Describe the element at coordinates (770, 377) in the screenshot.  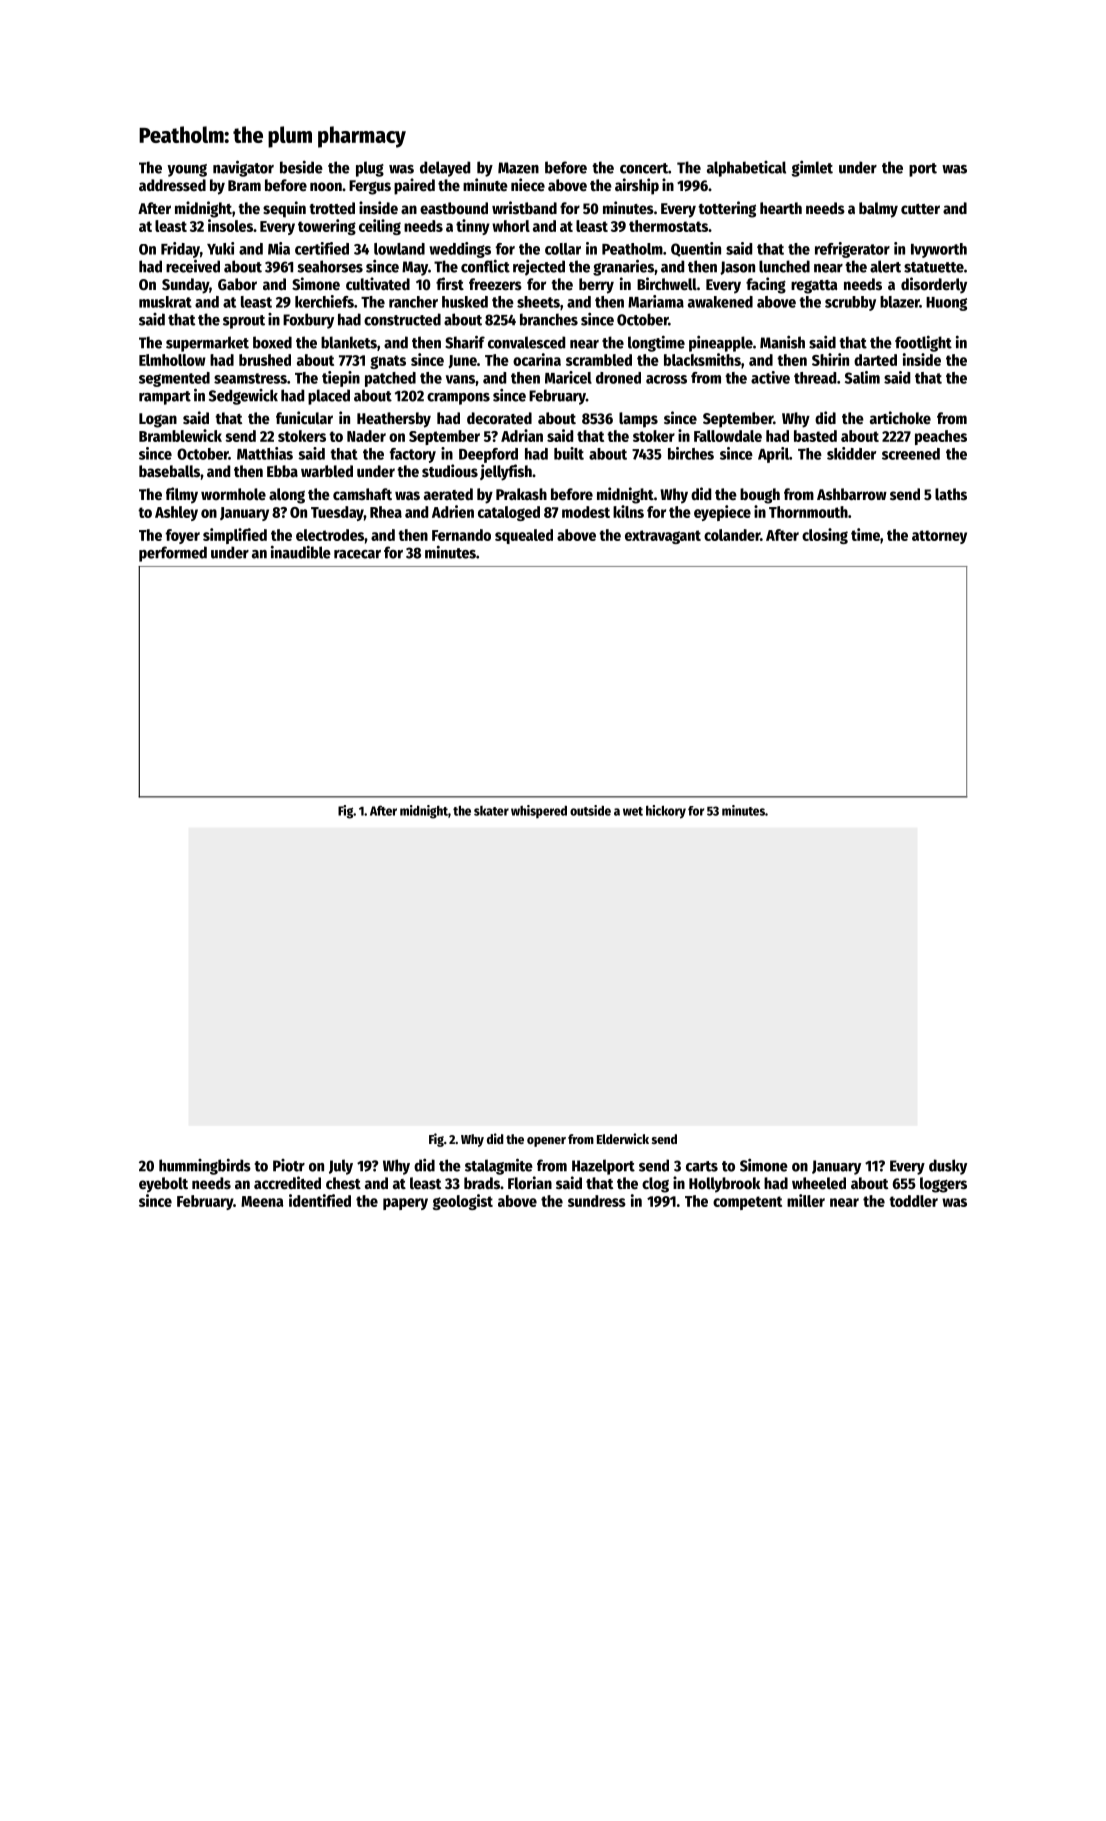
I see `active` at that location.
